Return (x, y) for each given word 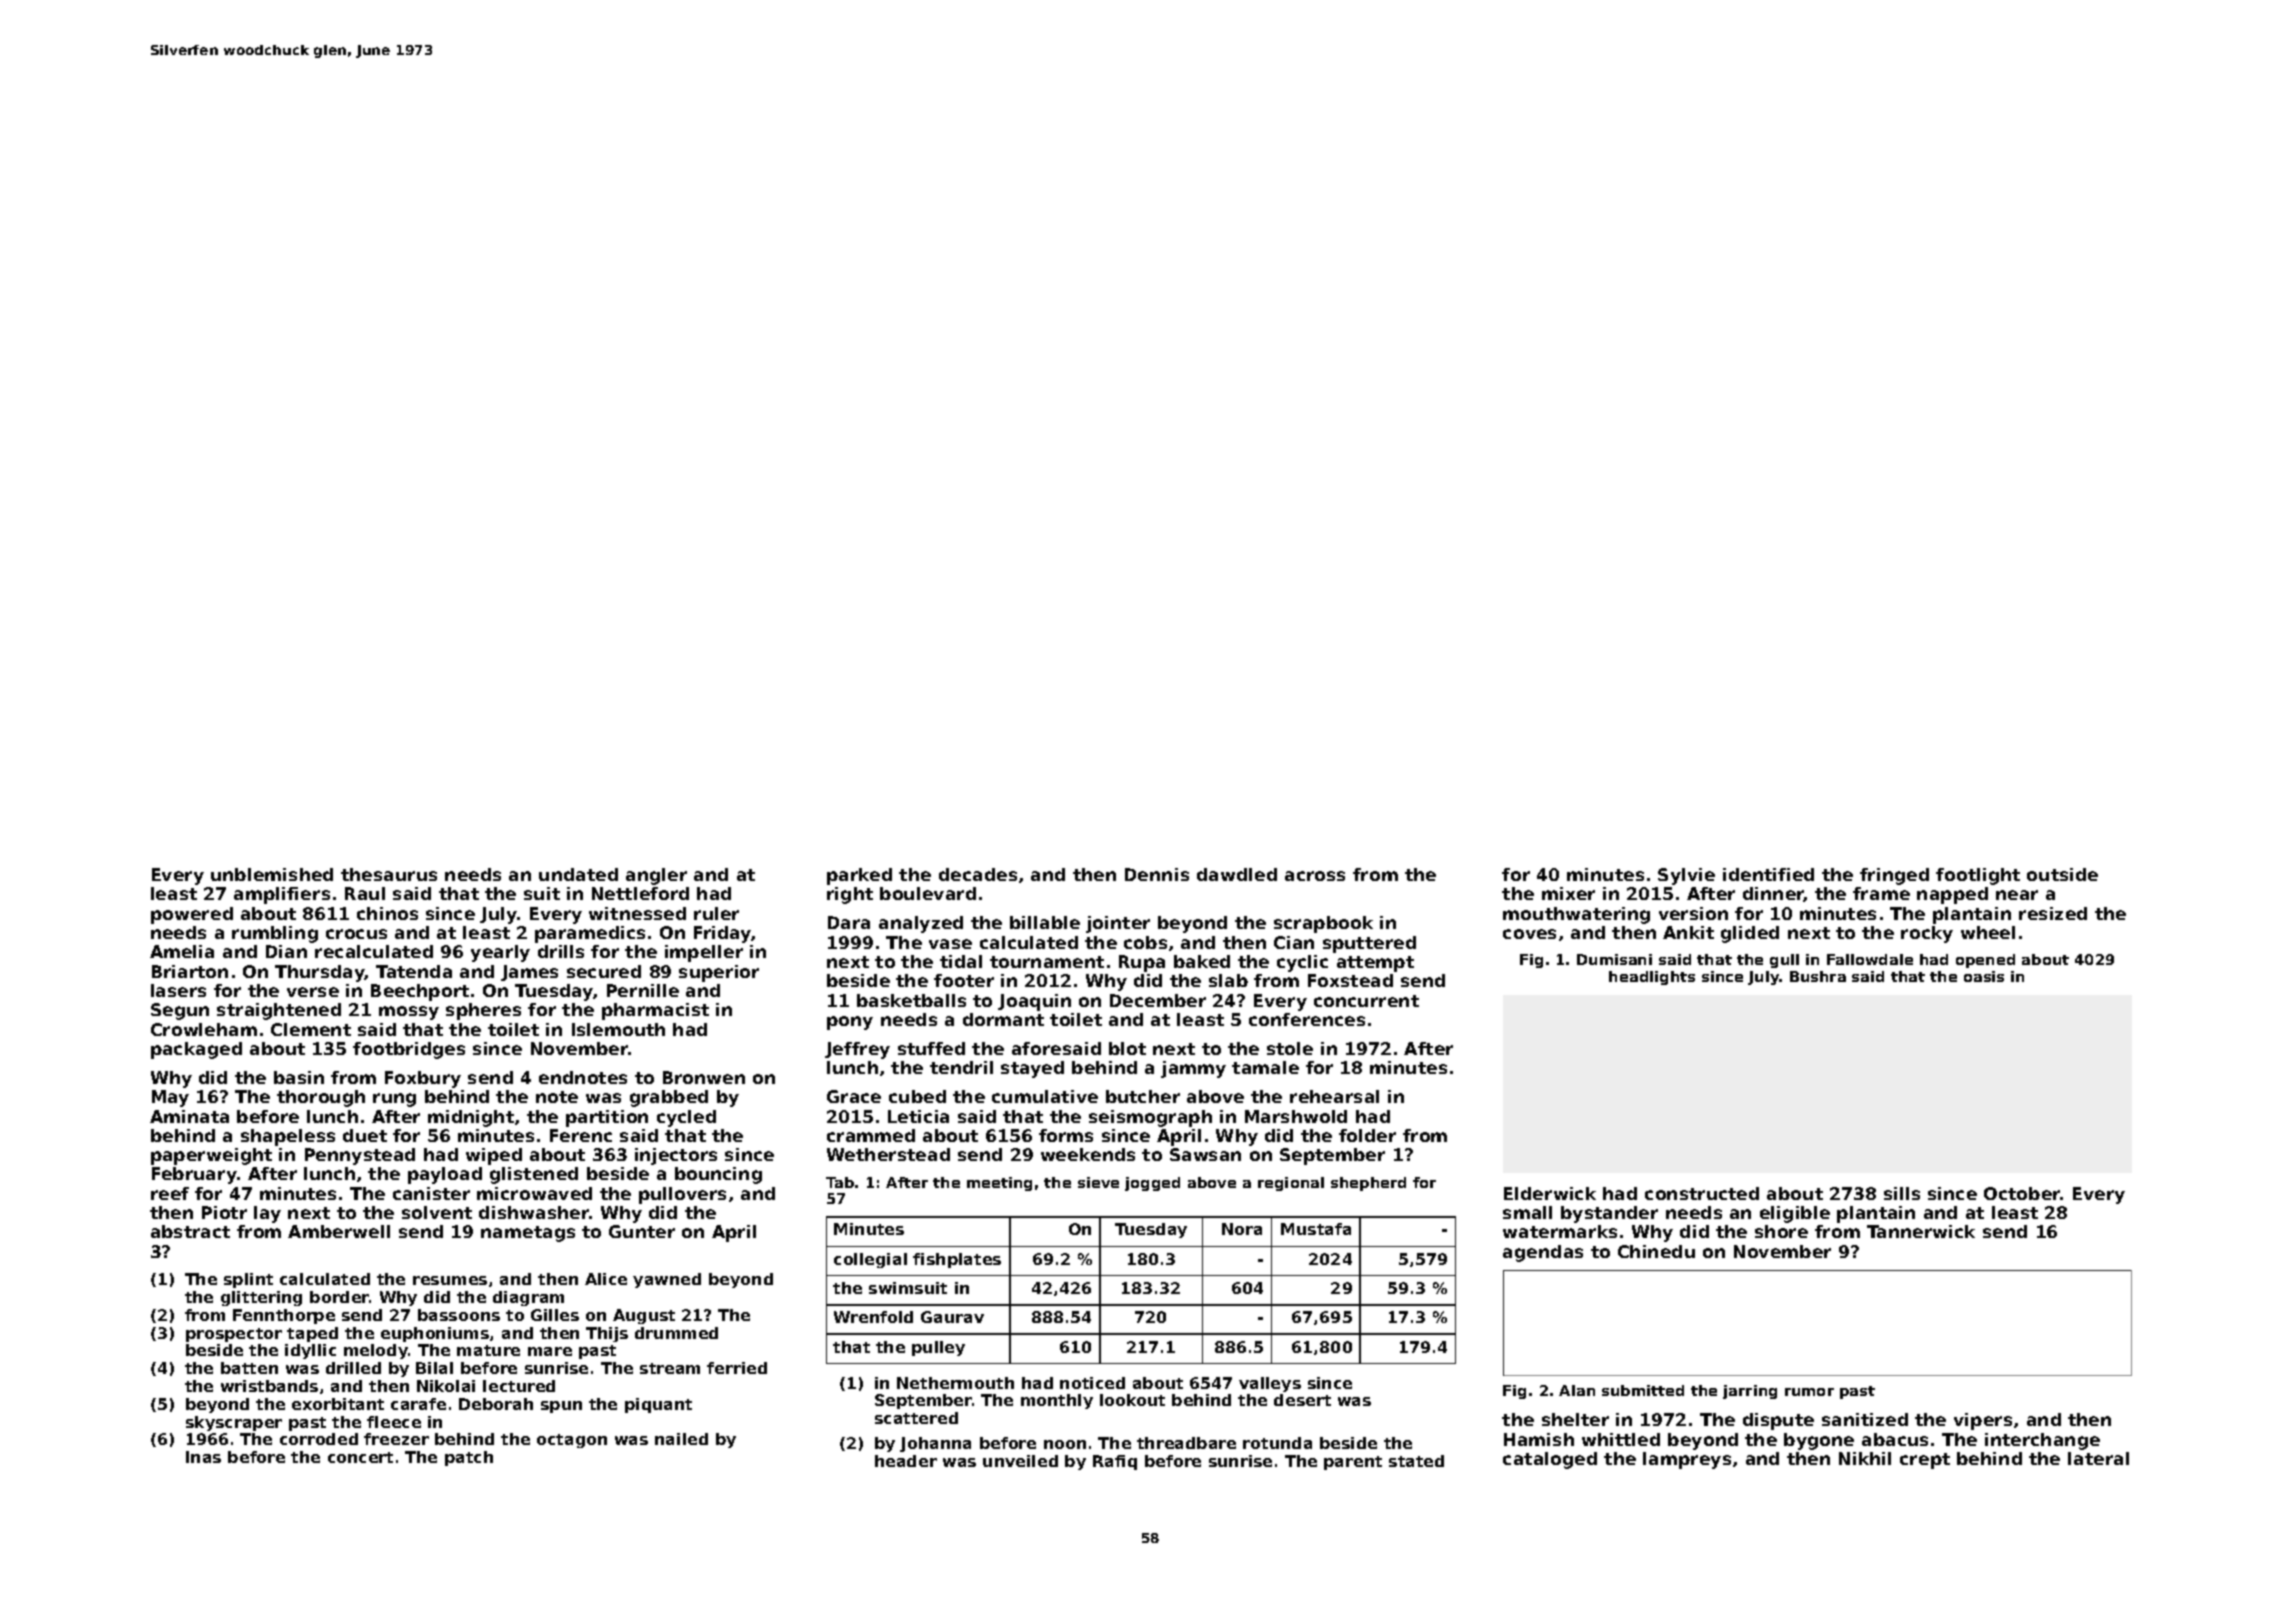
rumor (1809, 1392)
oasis (1984, 976)
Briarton (190, 971)
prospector (234, 1335)
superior (719, 973)
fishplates (957, 1260)
